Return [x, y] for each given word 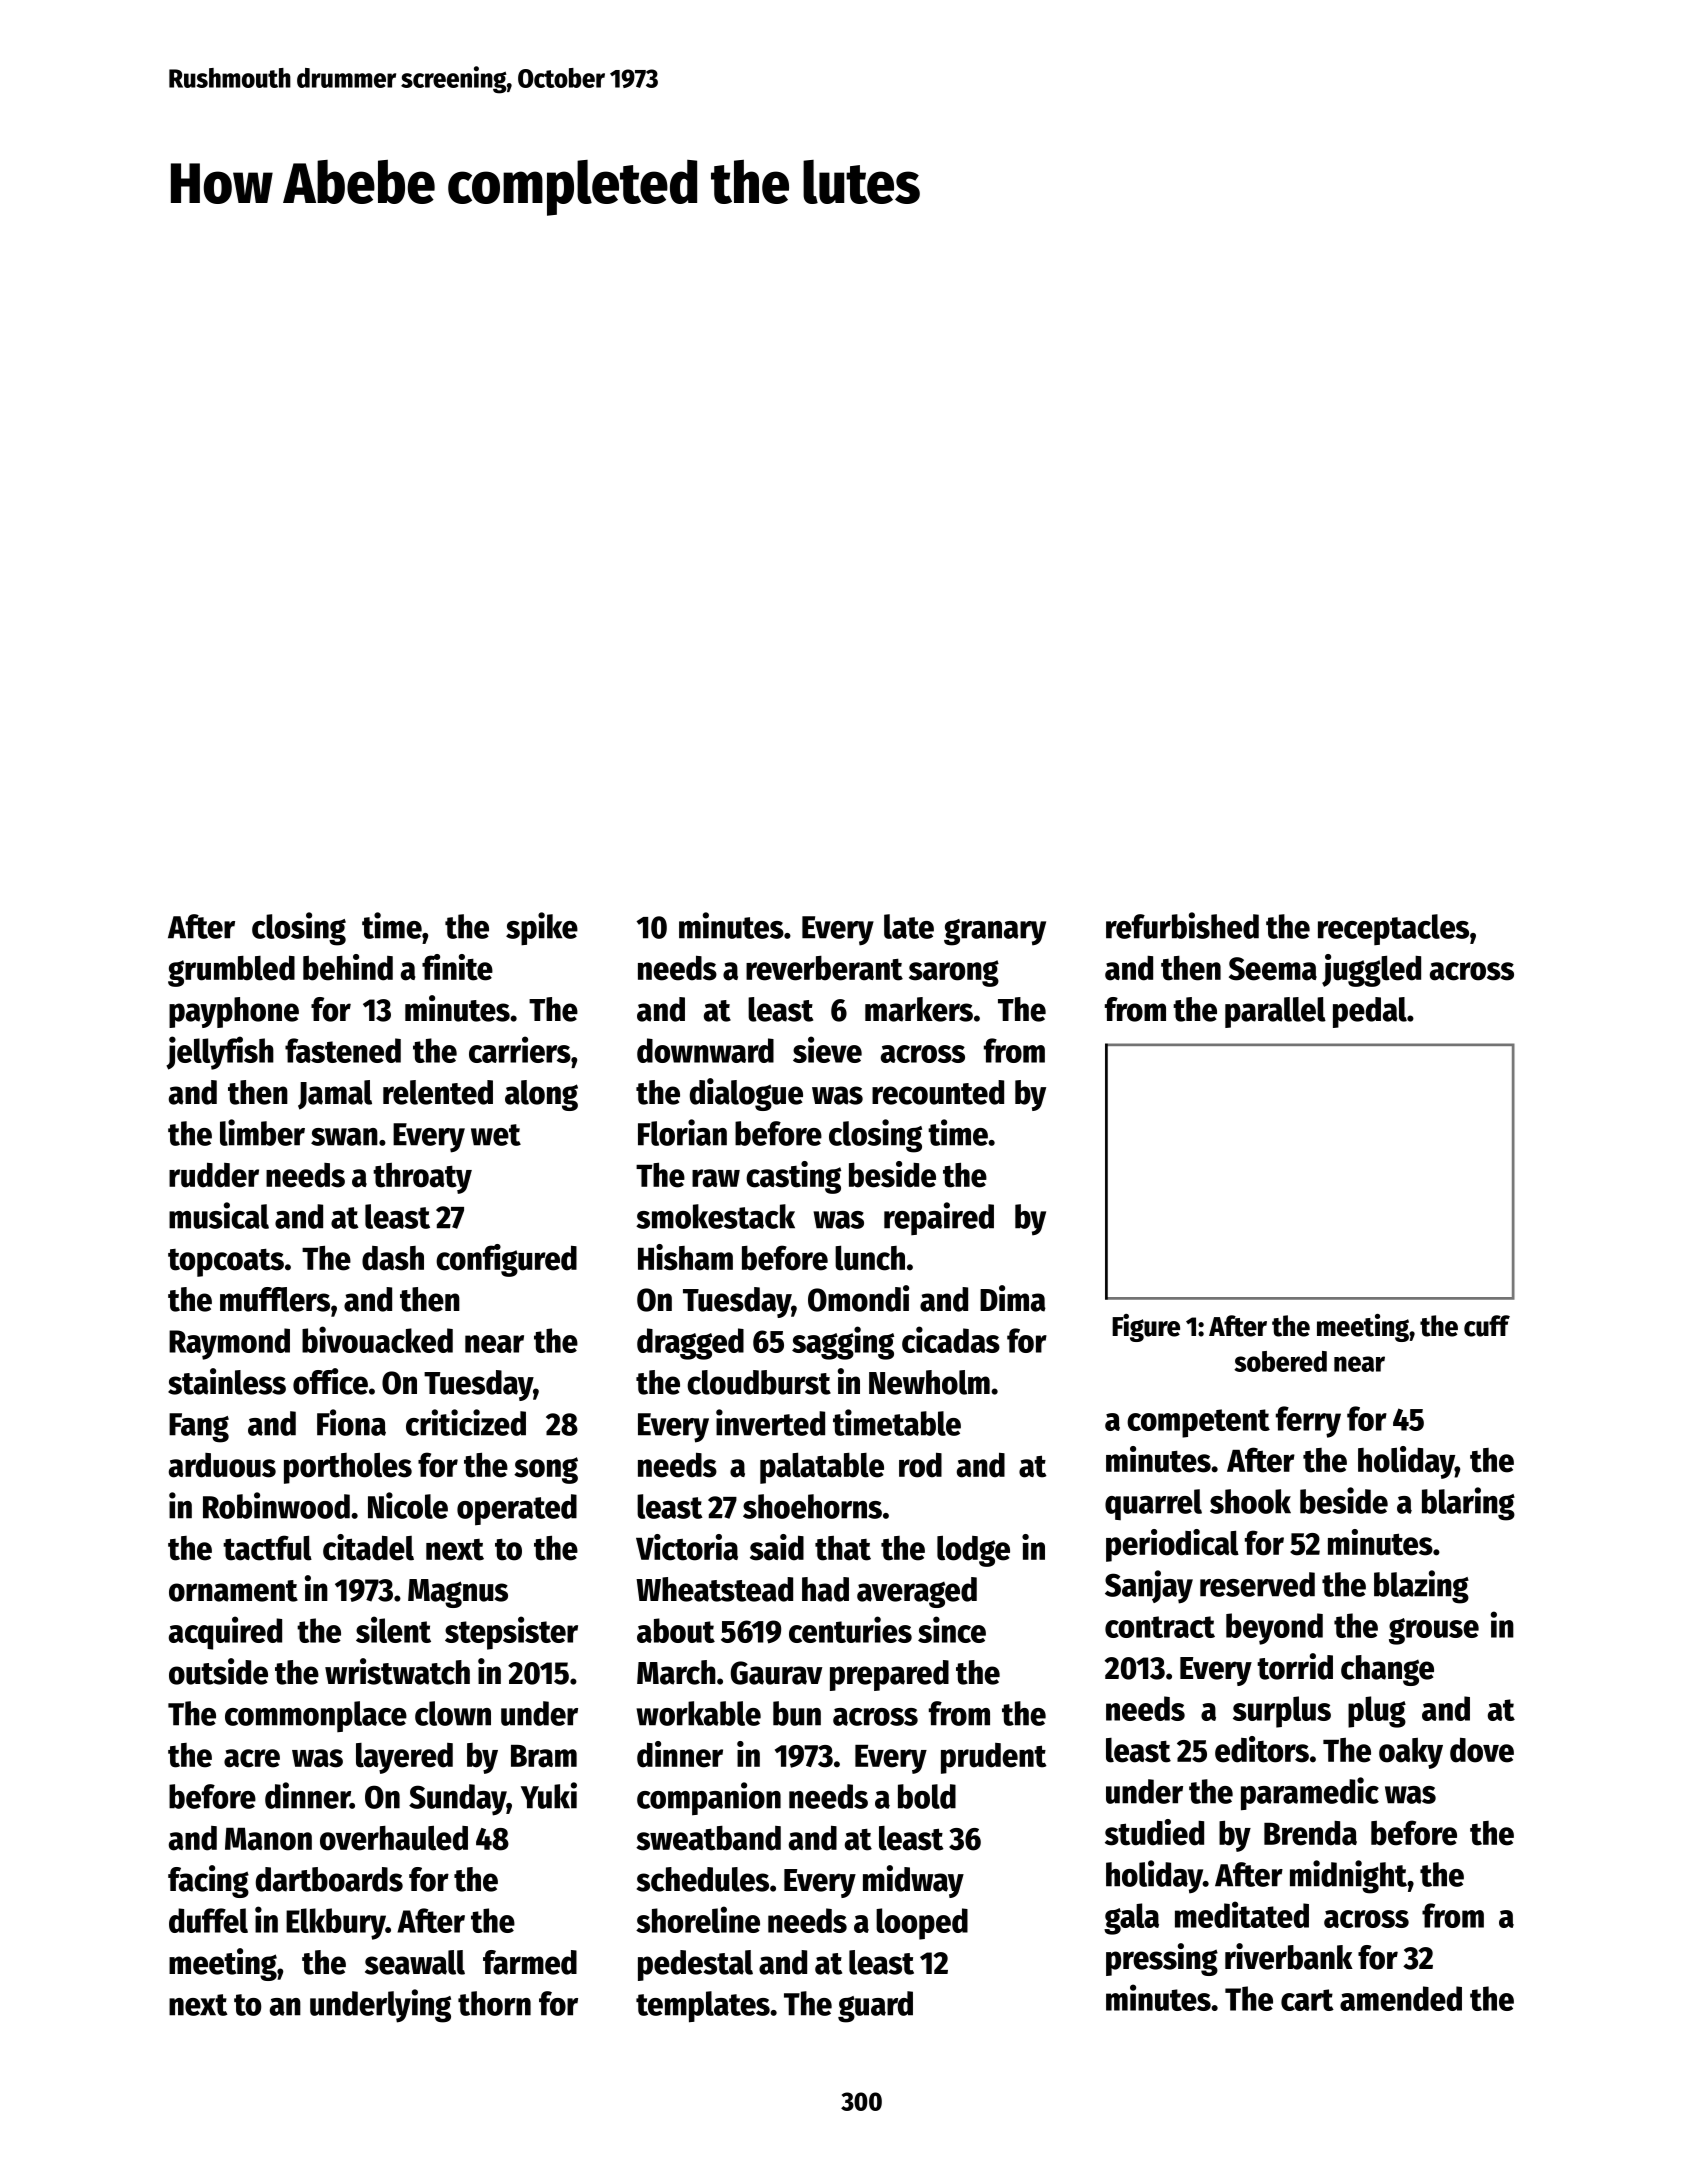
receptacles [1393, 929]
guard [875, 2007]
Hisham [685, 1257]
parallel [1275, 1012]
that [843, 1548]
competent [1198, 1423]
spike [542, 928]
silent [393, 1629]
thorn [494, 2003]
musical [219, 1215]
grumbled [231, 971]
